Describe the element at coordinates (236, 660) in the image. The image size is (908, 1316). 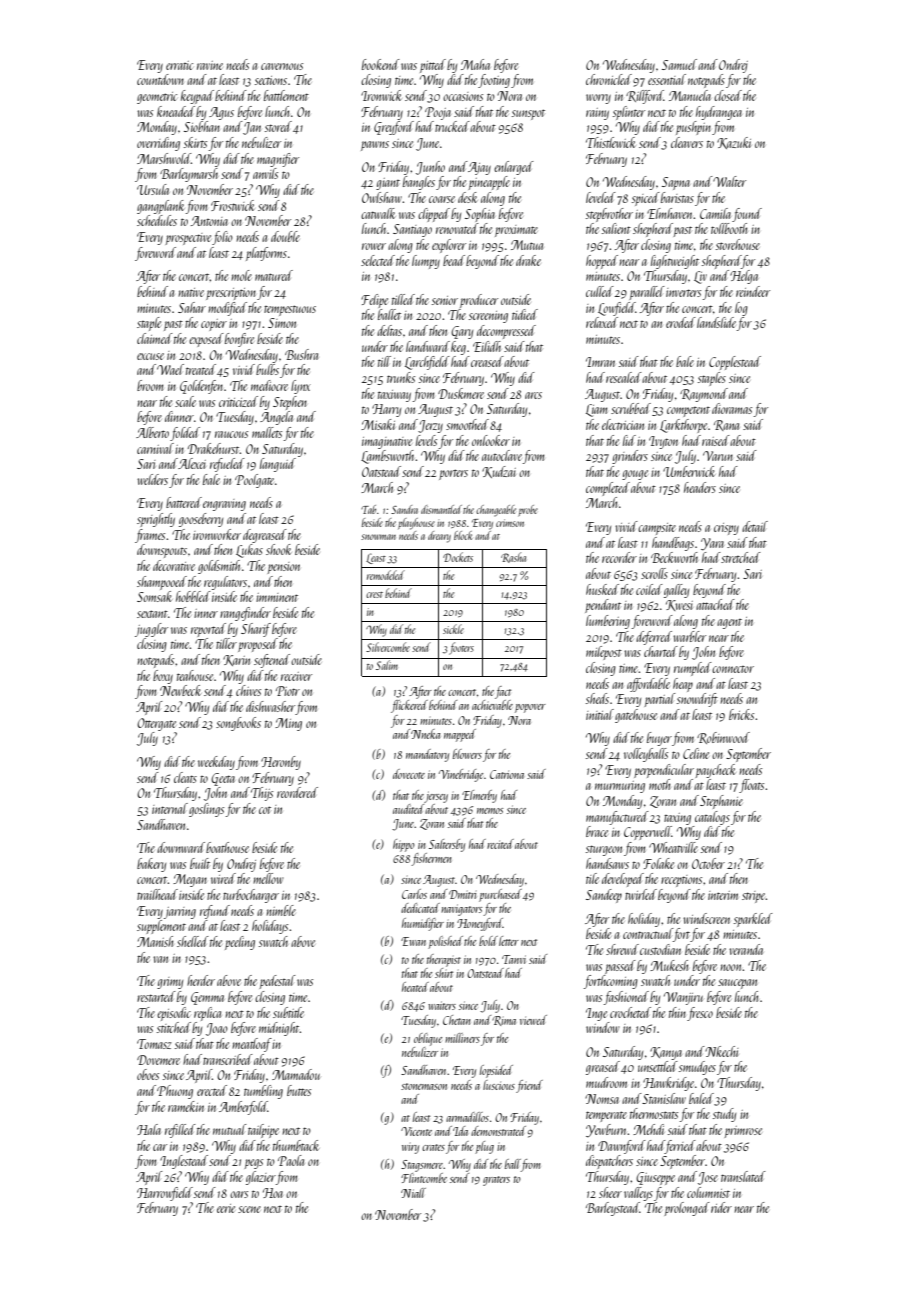
I see `Karin` at that location.
